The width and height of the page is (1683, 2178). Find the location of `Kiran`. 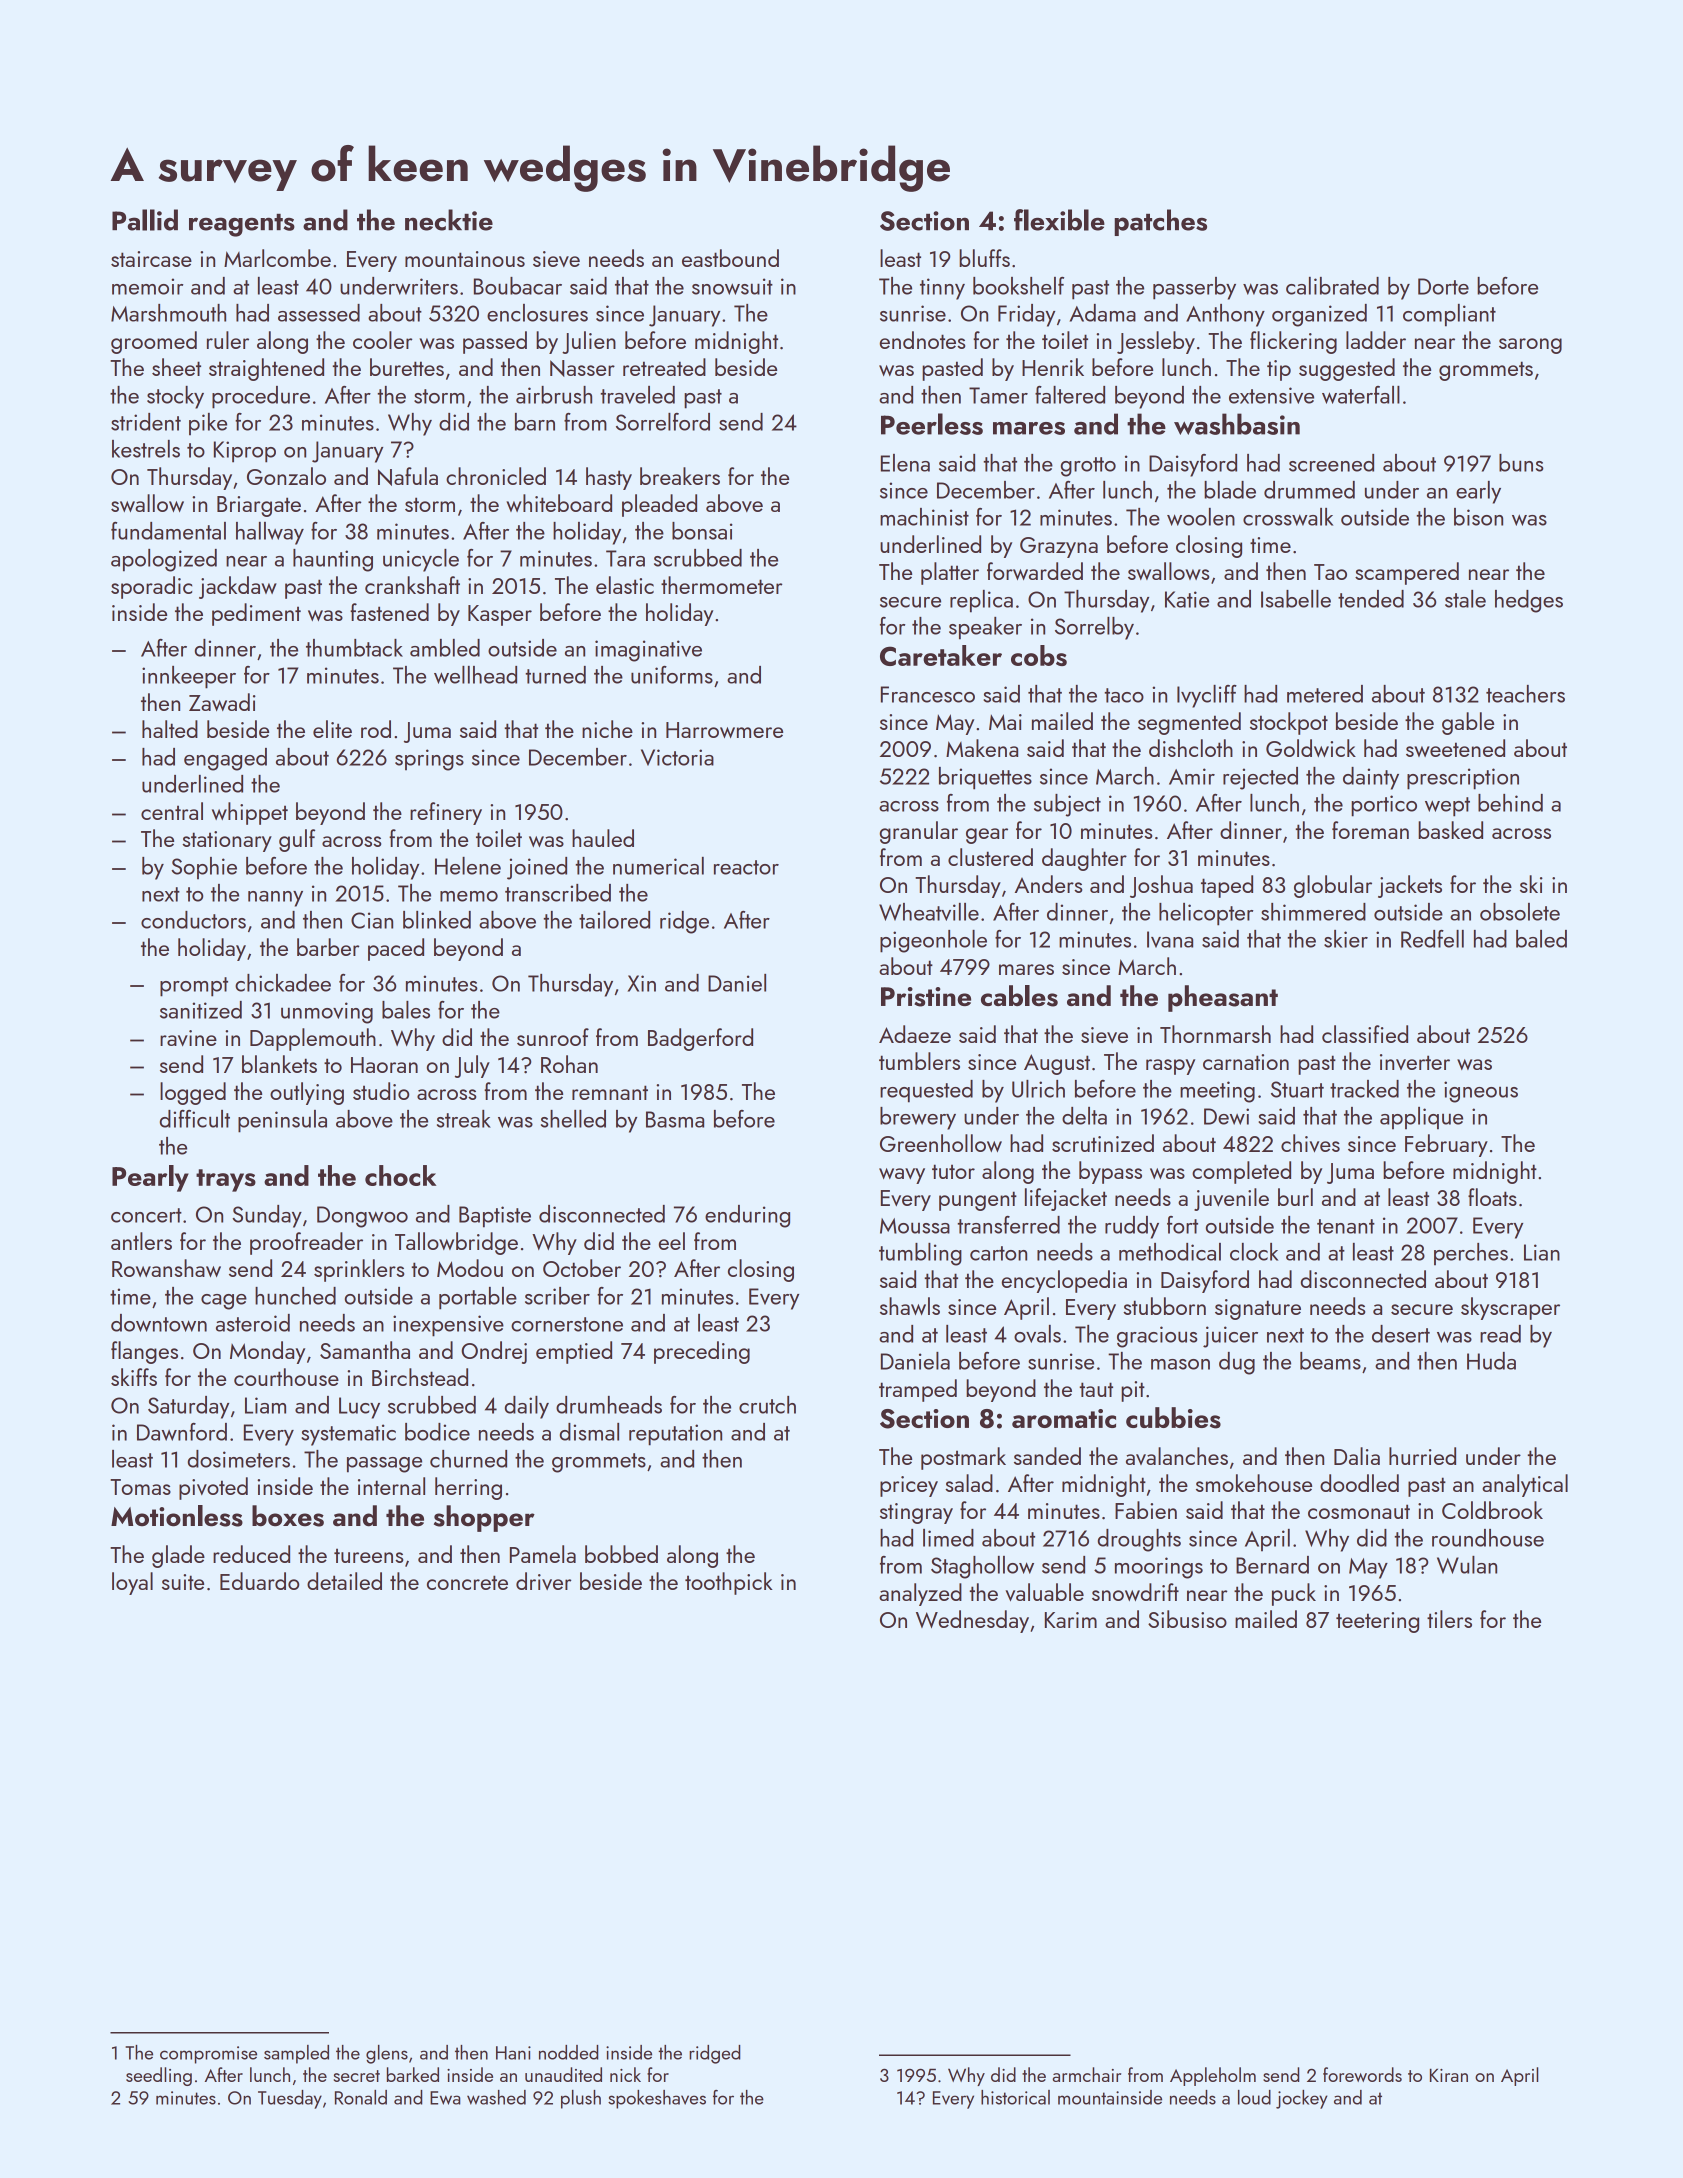

Kiran is located at coordinates (1449, 2075).
